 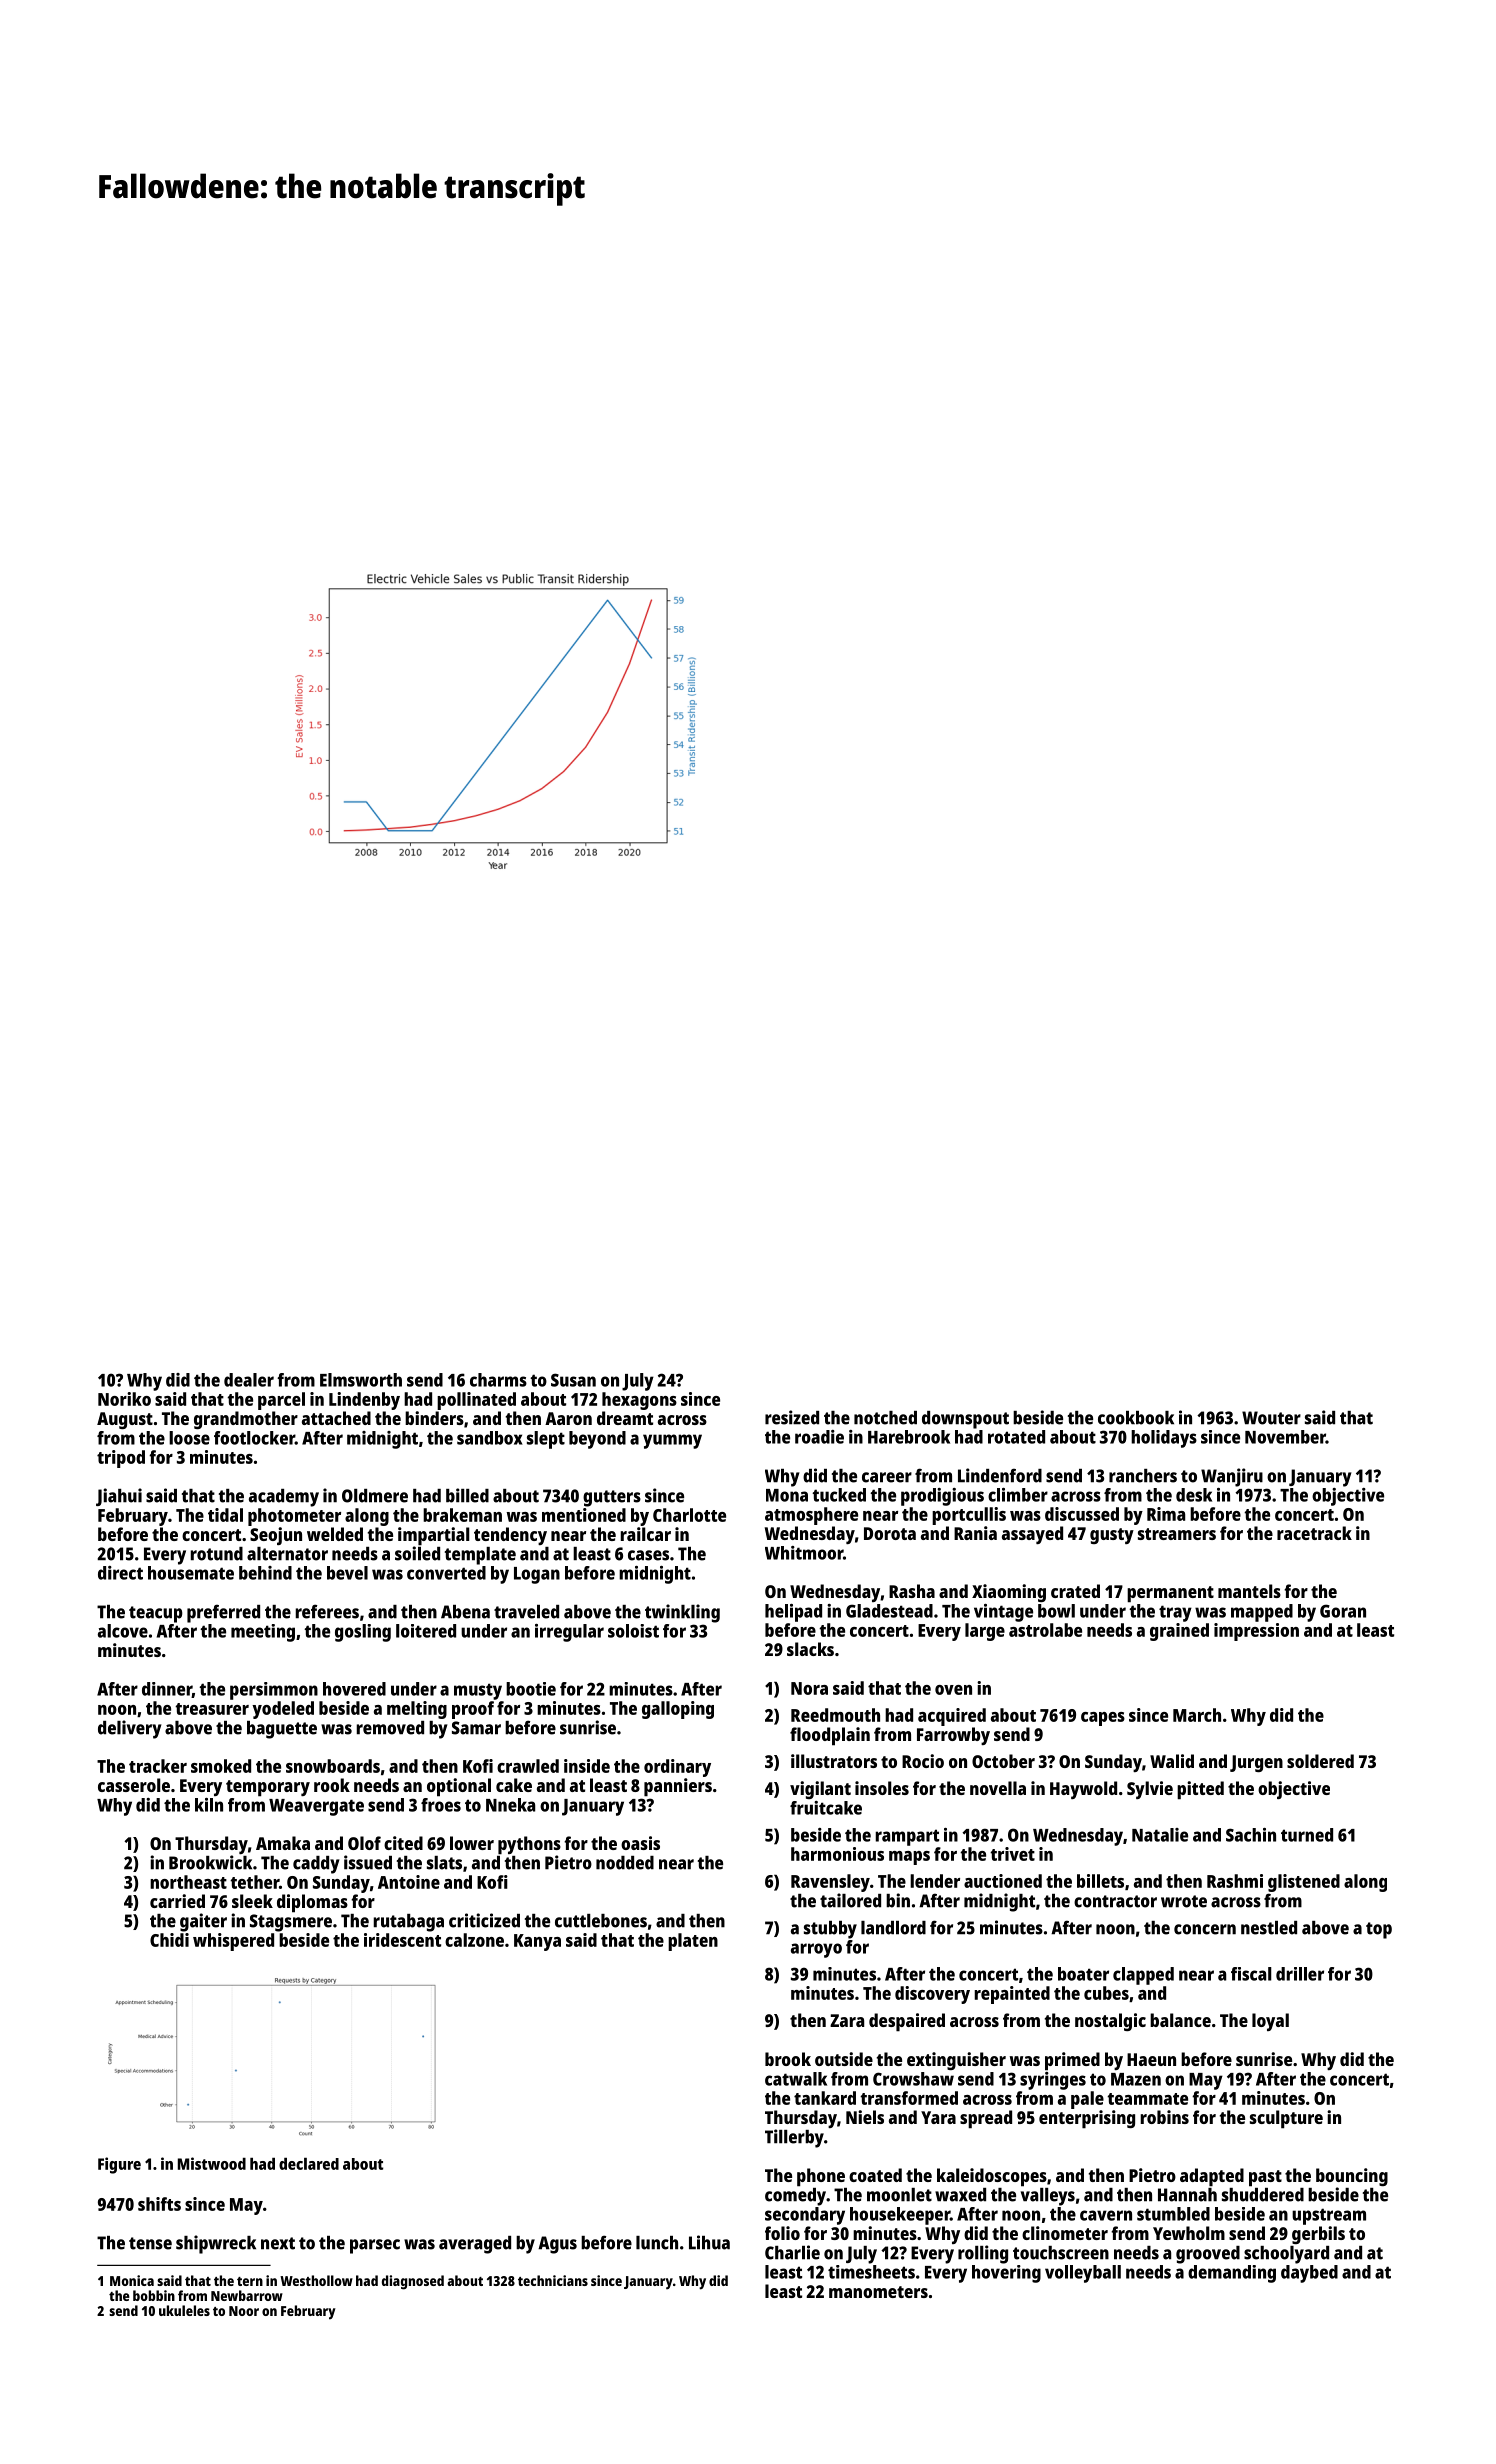 I want to click on repainted, so click(x=1012, y=1995).
